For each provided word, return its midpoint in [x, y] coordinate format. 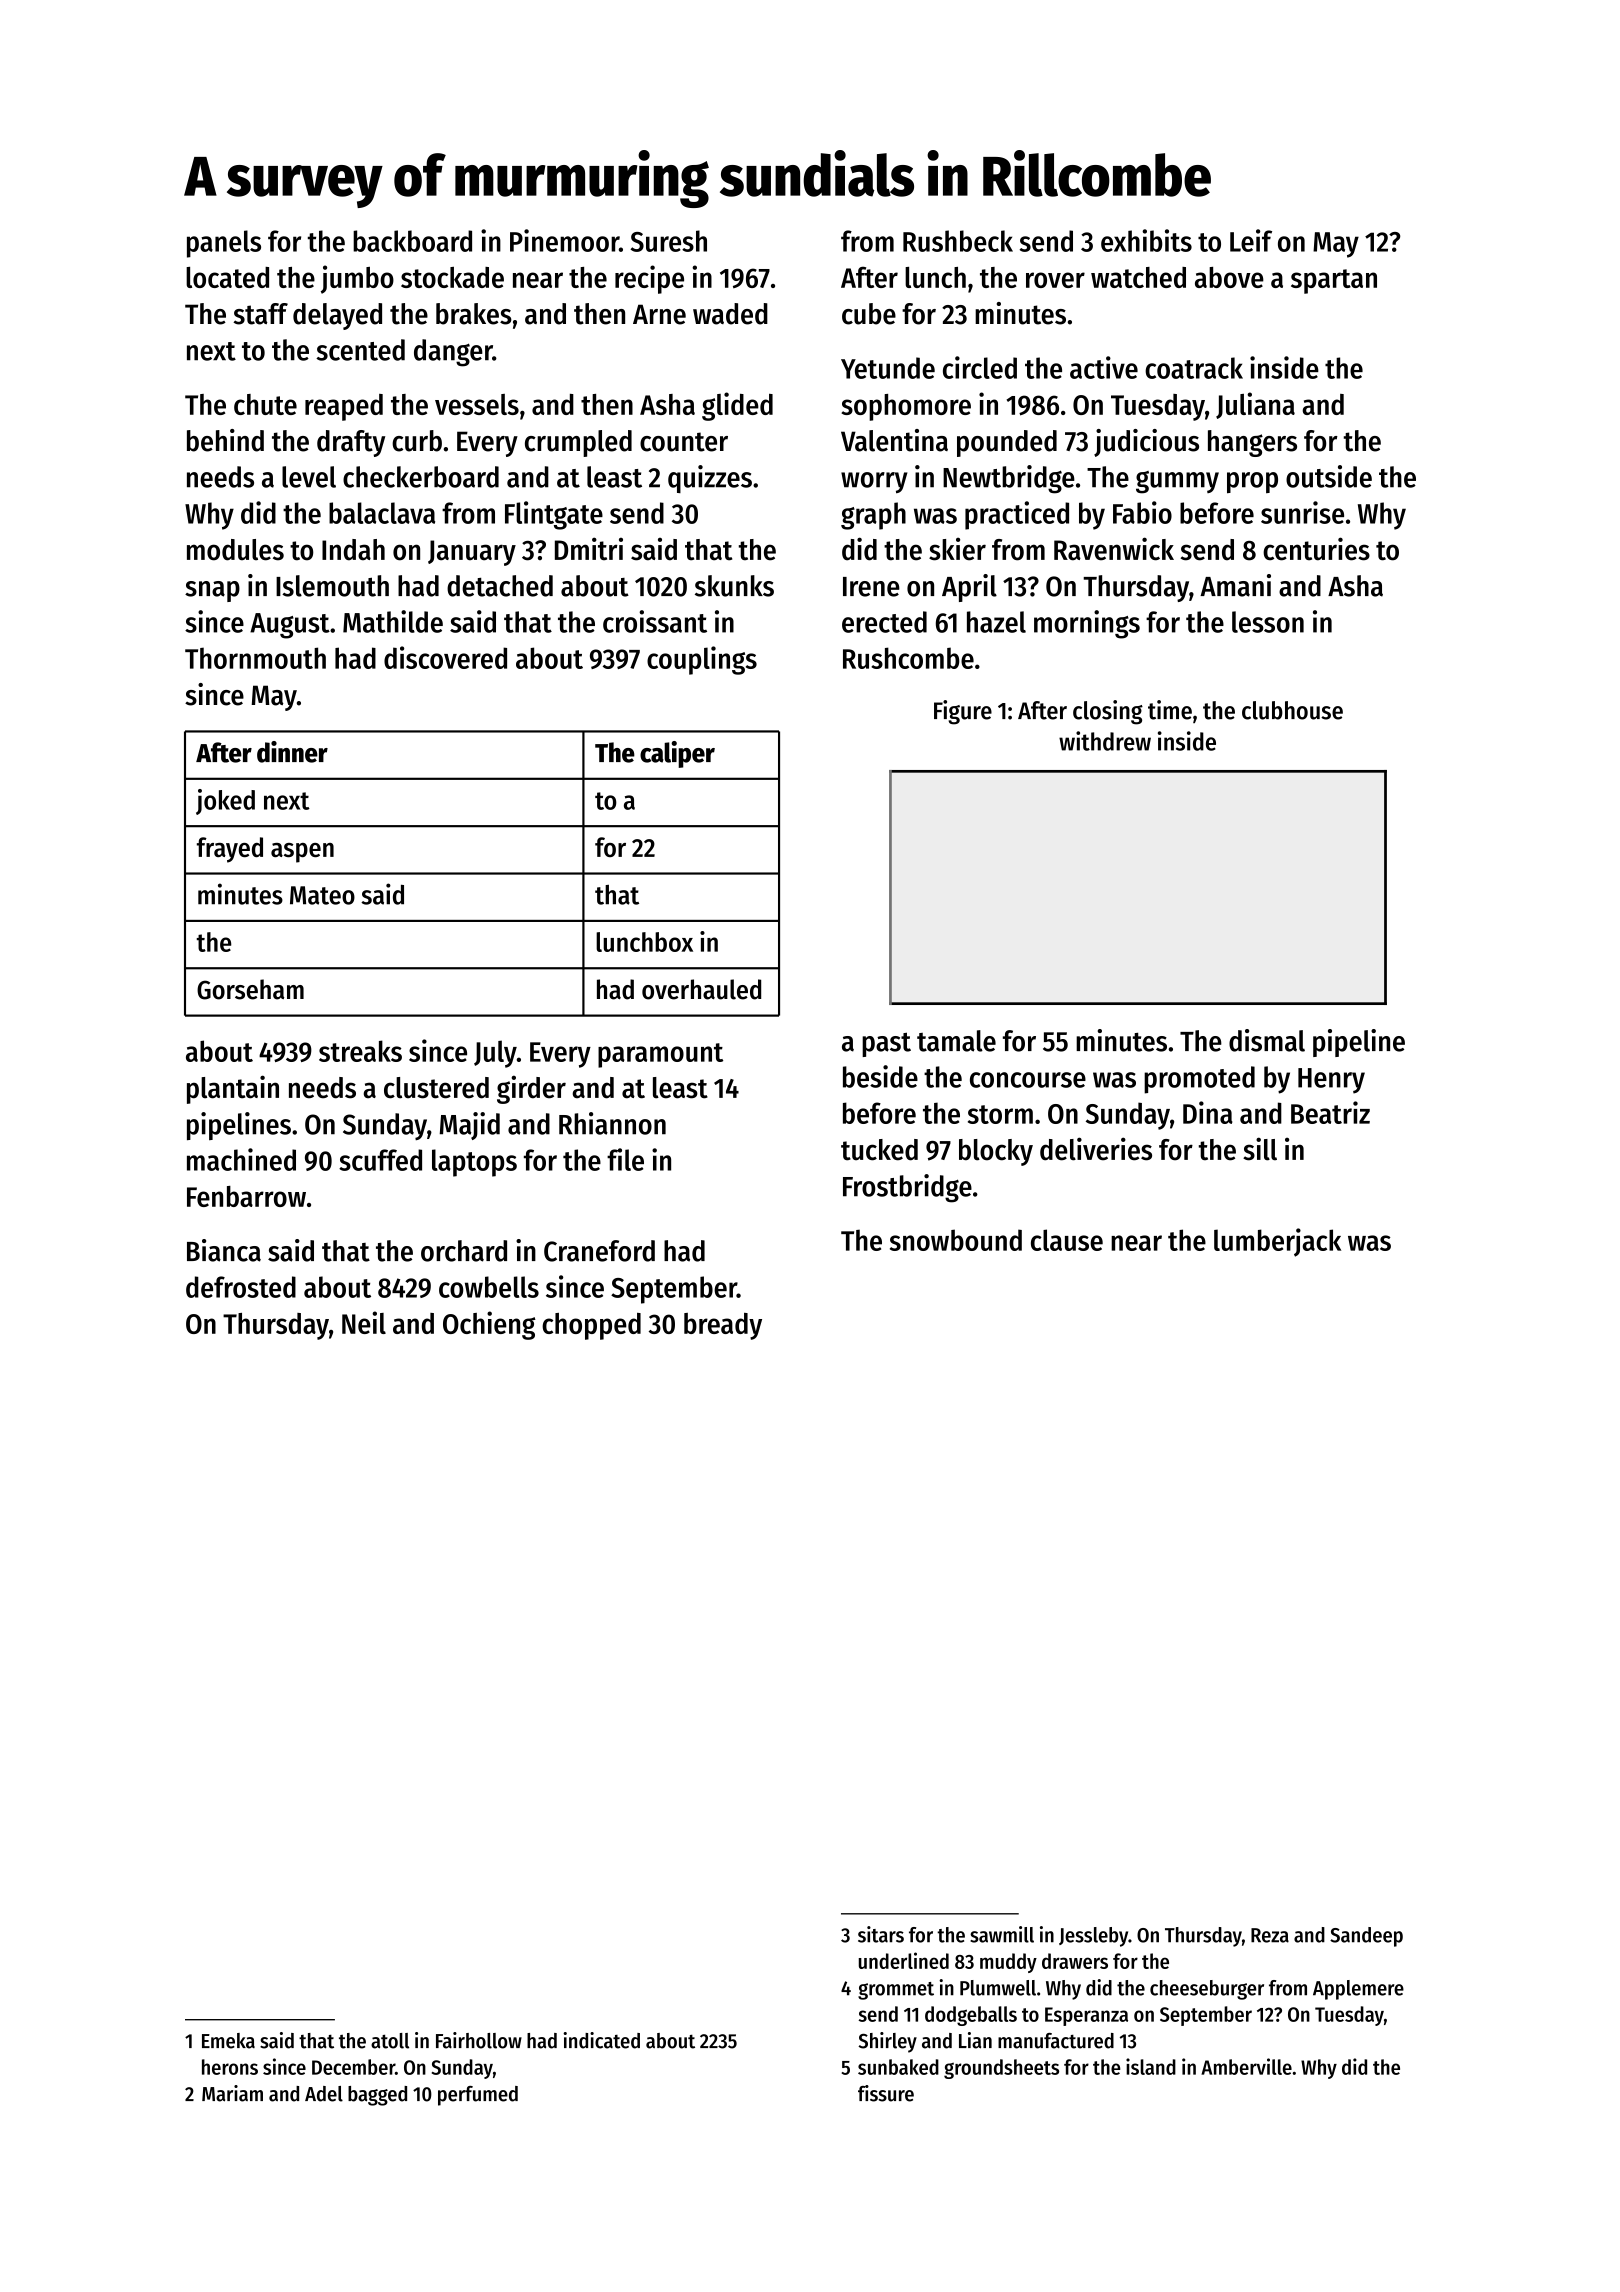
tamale [956, 1041]
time [1170, 710]
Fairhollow [479, 2040]
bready [723, 1326]
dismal [1267, 1040]
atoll [390, 2041]
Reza [1270, 1935]
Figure [963, 712]
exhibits [1146, 240]
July [495, 1054]
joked [225, 802]
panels [224, 244]
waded [730, 314]
